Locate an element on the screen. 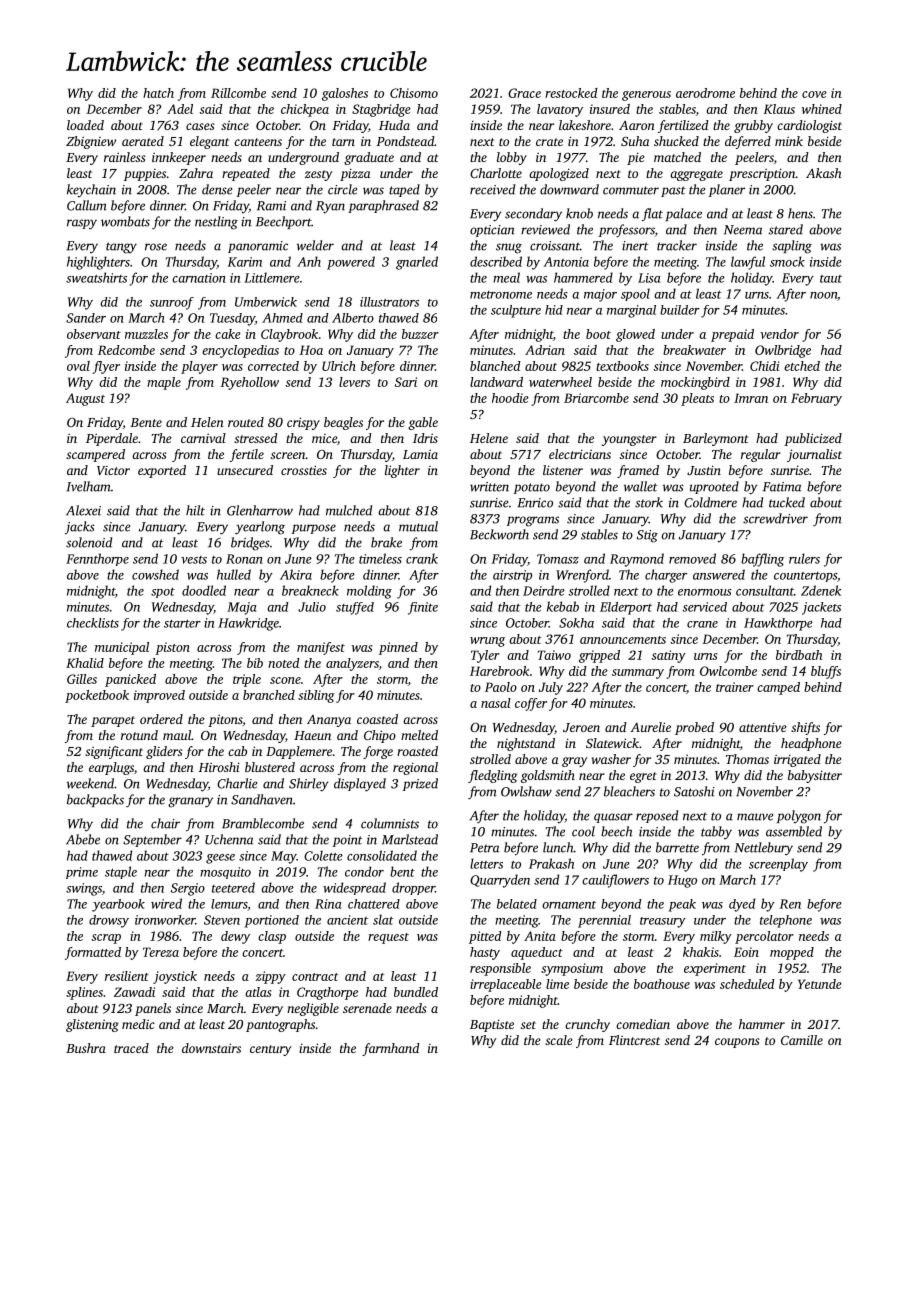  gable is located at coordinates (423, 423).
